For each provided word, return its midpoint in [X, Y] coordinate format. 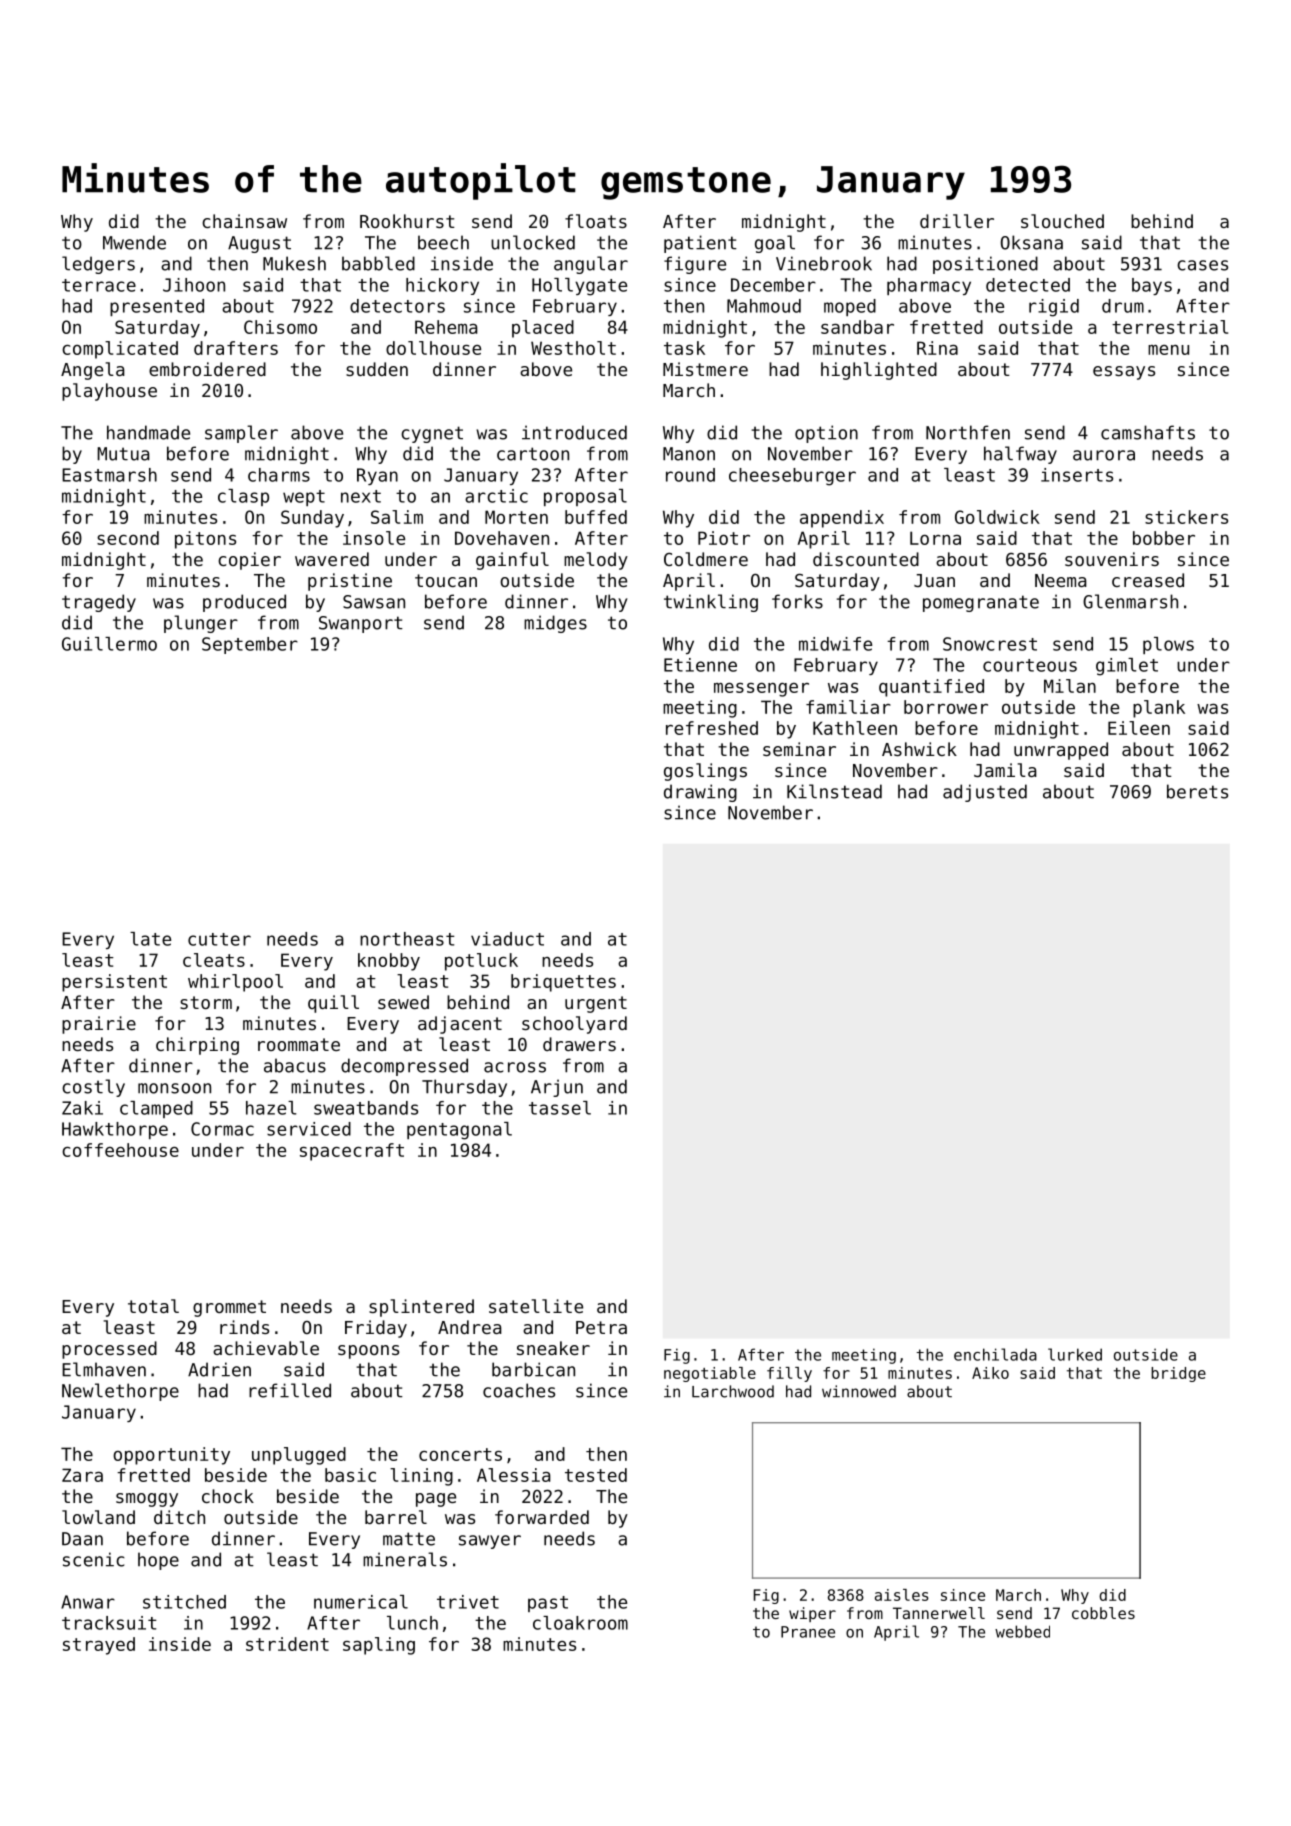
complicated [120, 350]
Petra [601, 1327]
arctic [496, 496]
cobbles [1103, 1613]
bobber [1164, 538]
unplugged [299, 1456]
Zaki [82, 1108]
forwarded [542, 1517]
